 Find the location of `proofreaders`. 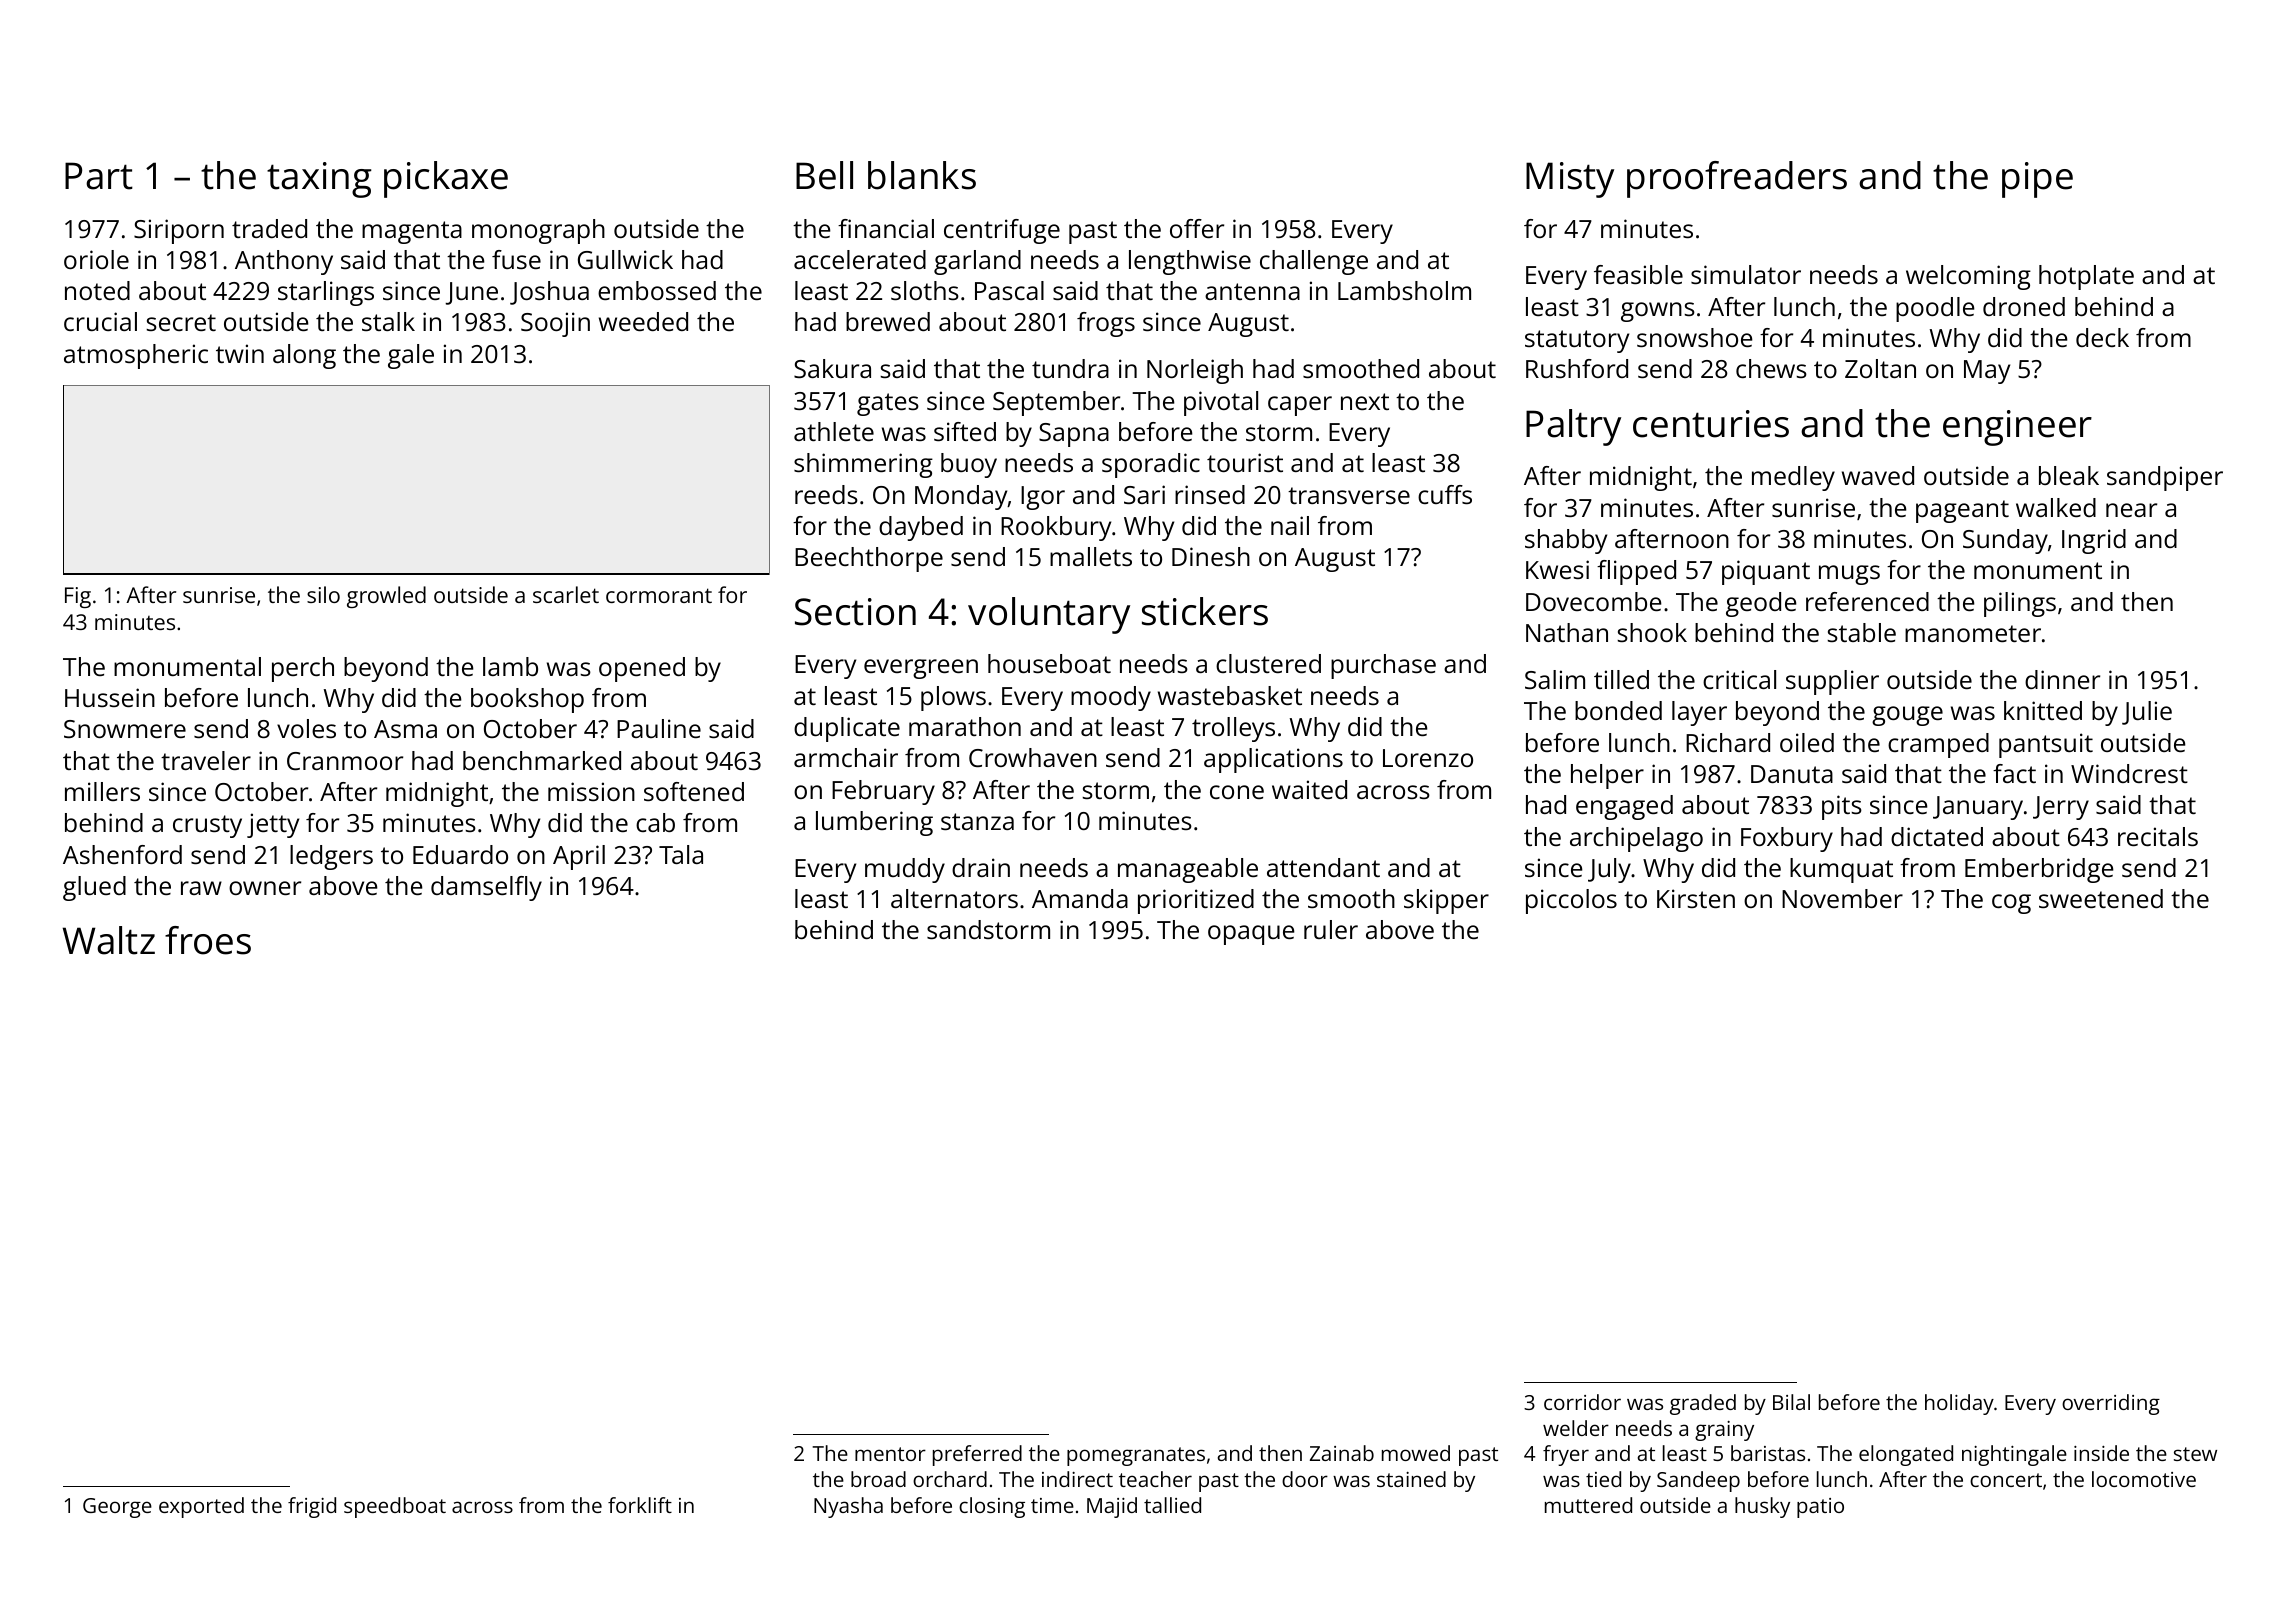

proofreaders is located at coordinates (1737, 179).
